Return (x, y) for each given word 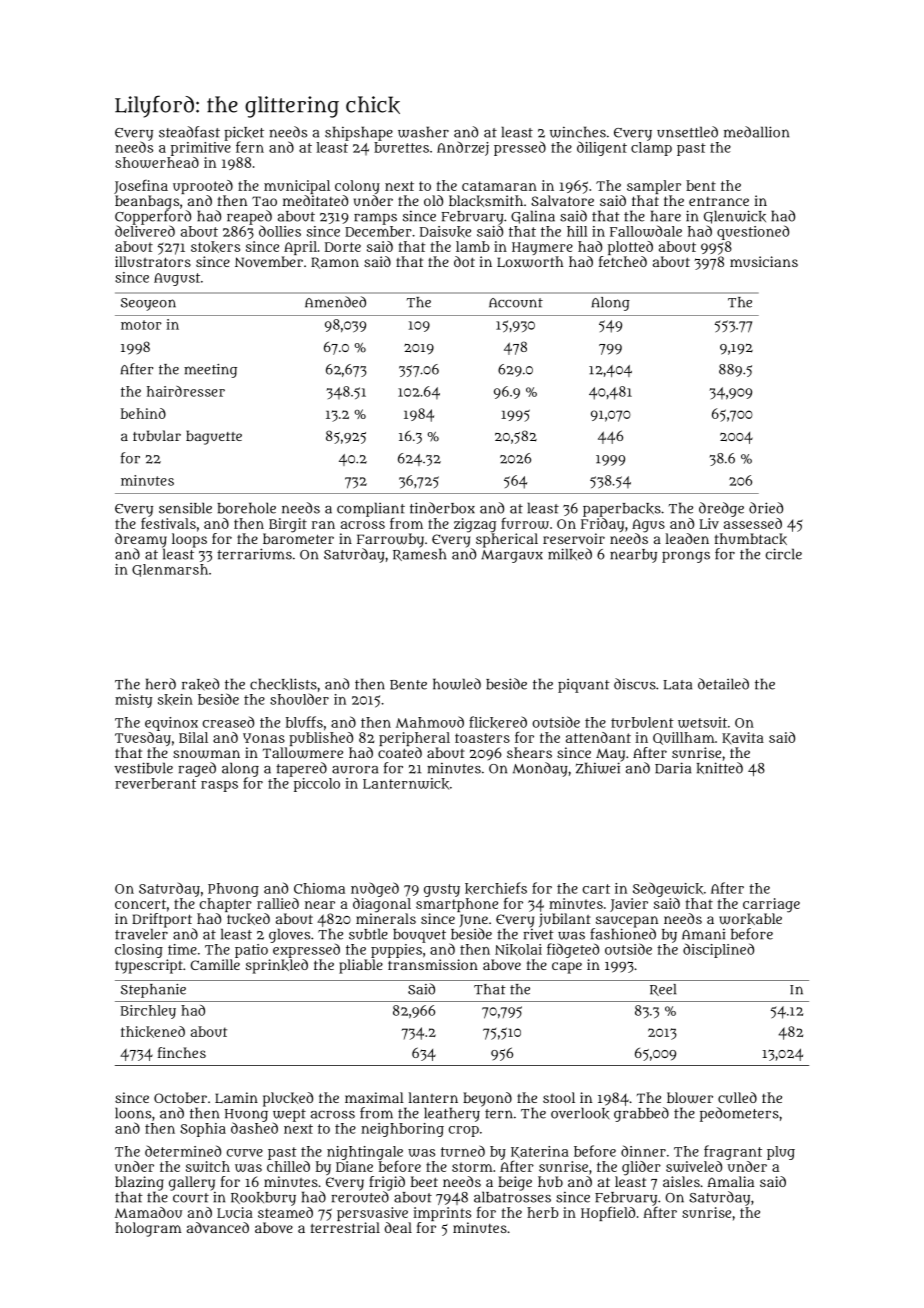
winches (578, 132)
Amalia (730, 1181)
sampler (654, 187)
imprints (442, 1214)
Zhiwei (598, 768)
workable (750, 919)
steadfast (189, 132)
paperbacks (622, 510)
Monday (540, 769)
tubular (157, 435)
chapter (226, 905)
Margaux (512, 556)
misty (133, 701)
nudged (375, 889)
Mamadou (148, 1212)
